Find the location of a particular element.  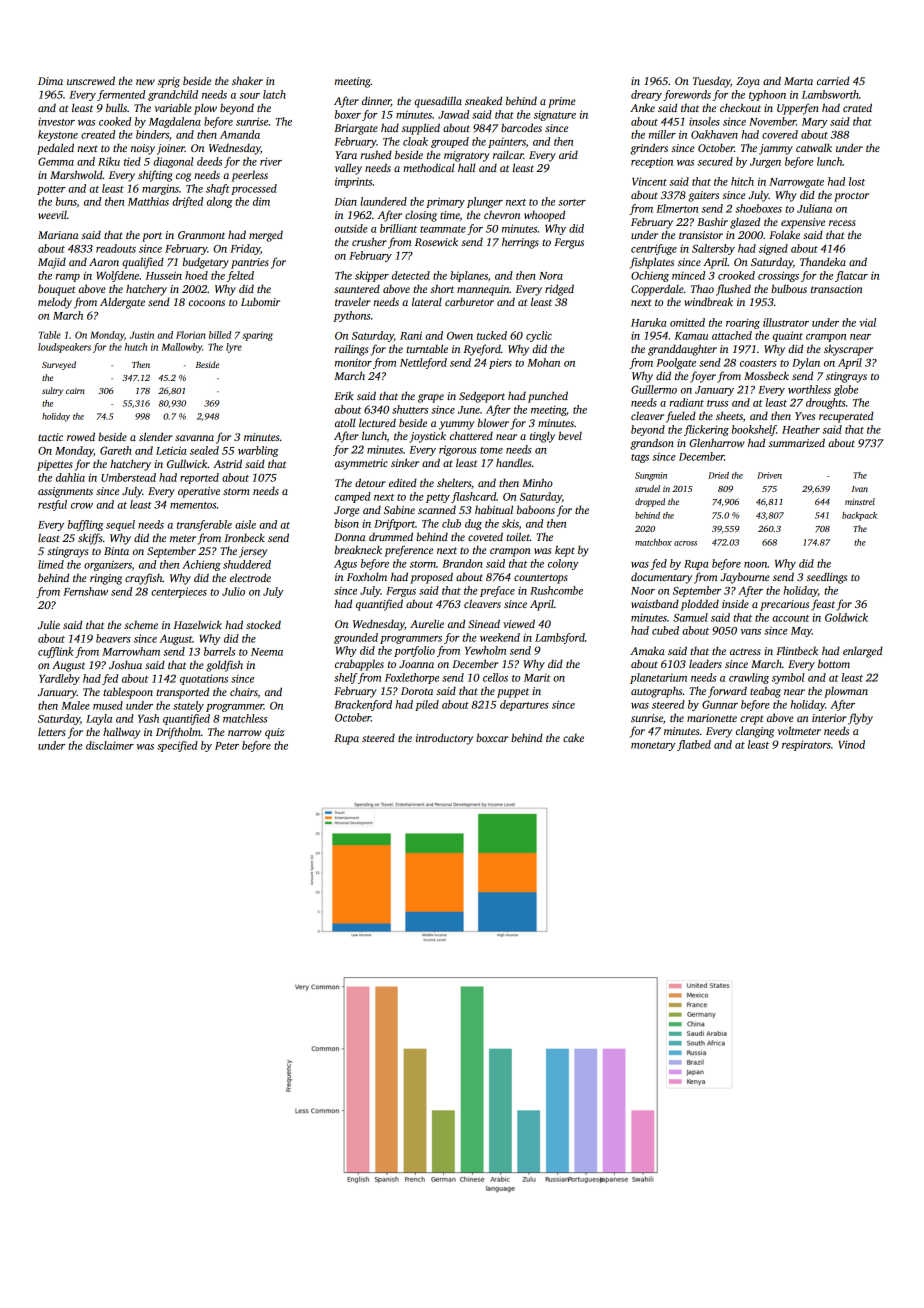

Marta is located at coordinates (798, 81).
